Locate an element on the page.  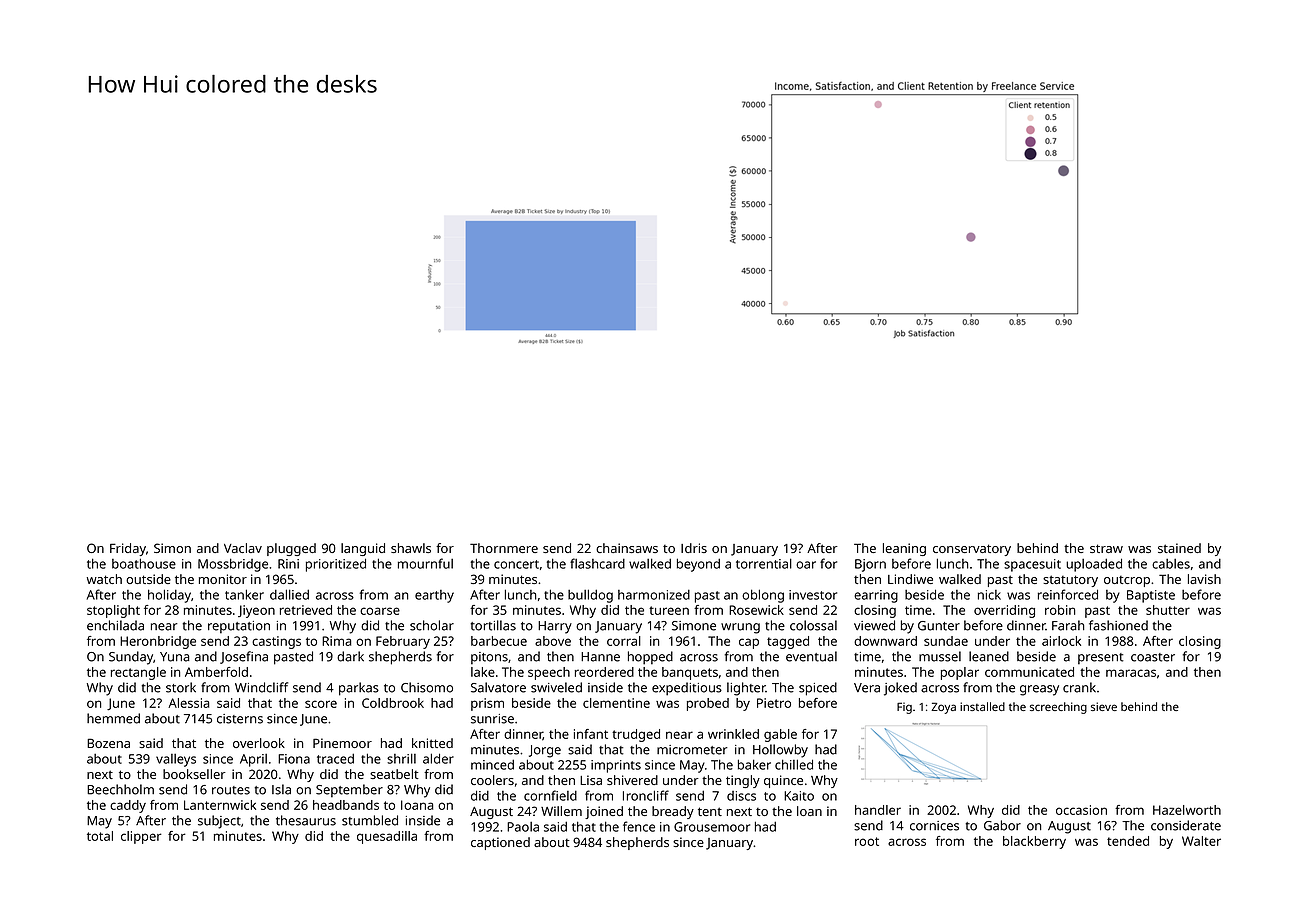
beyond is located at coordinates (698, 565).
